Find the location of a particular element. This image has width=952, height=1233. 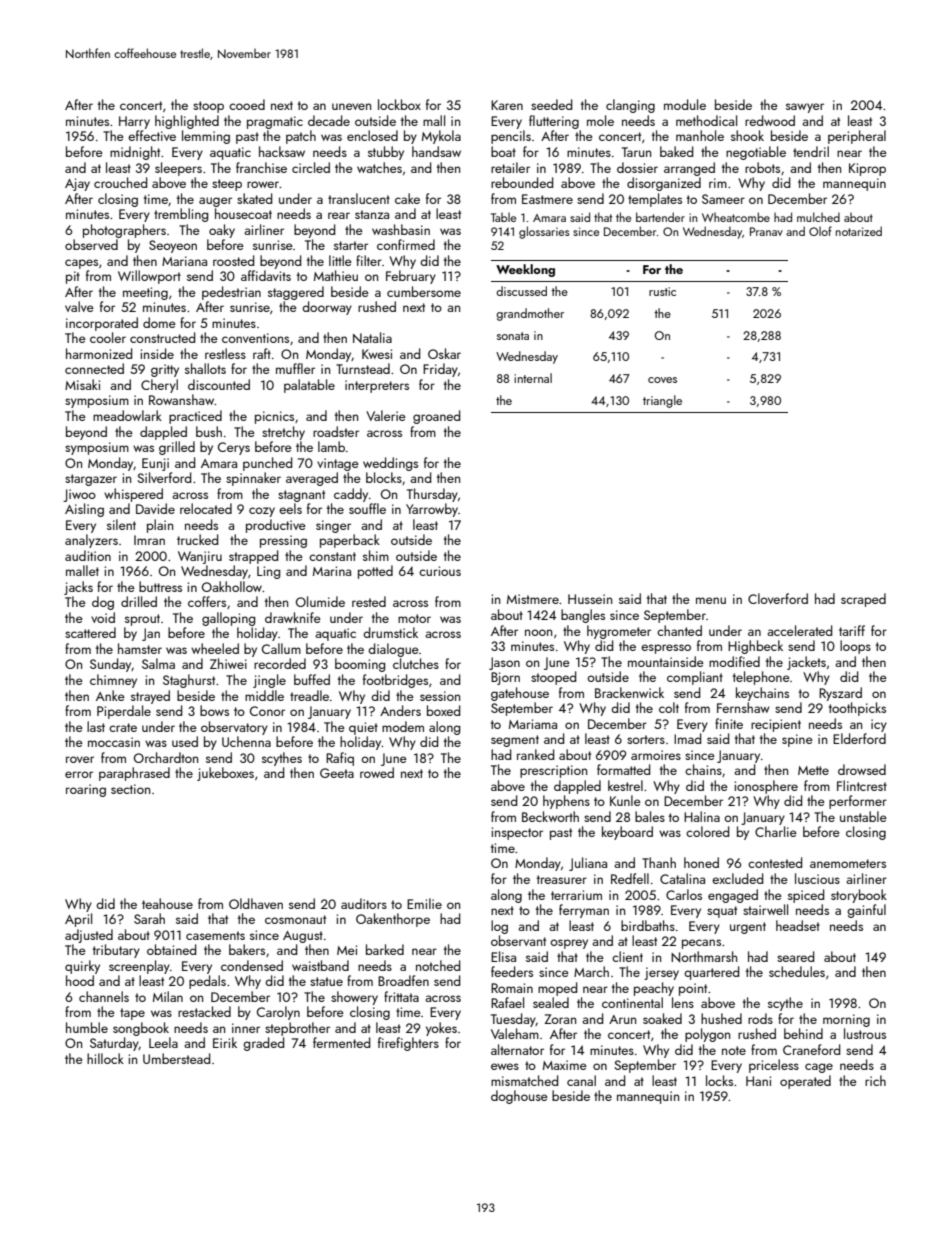

jackets is located at coordinates (806, 663).
